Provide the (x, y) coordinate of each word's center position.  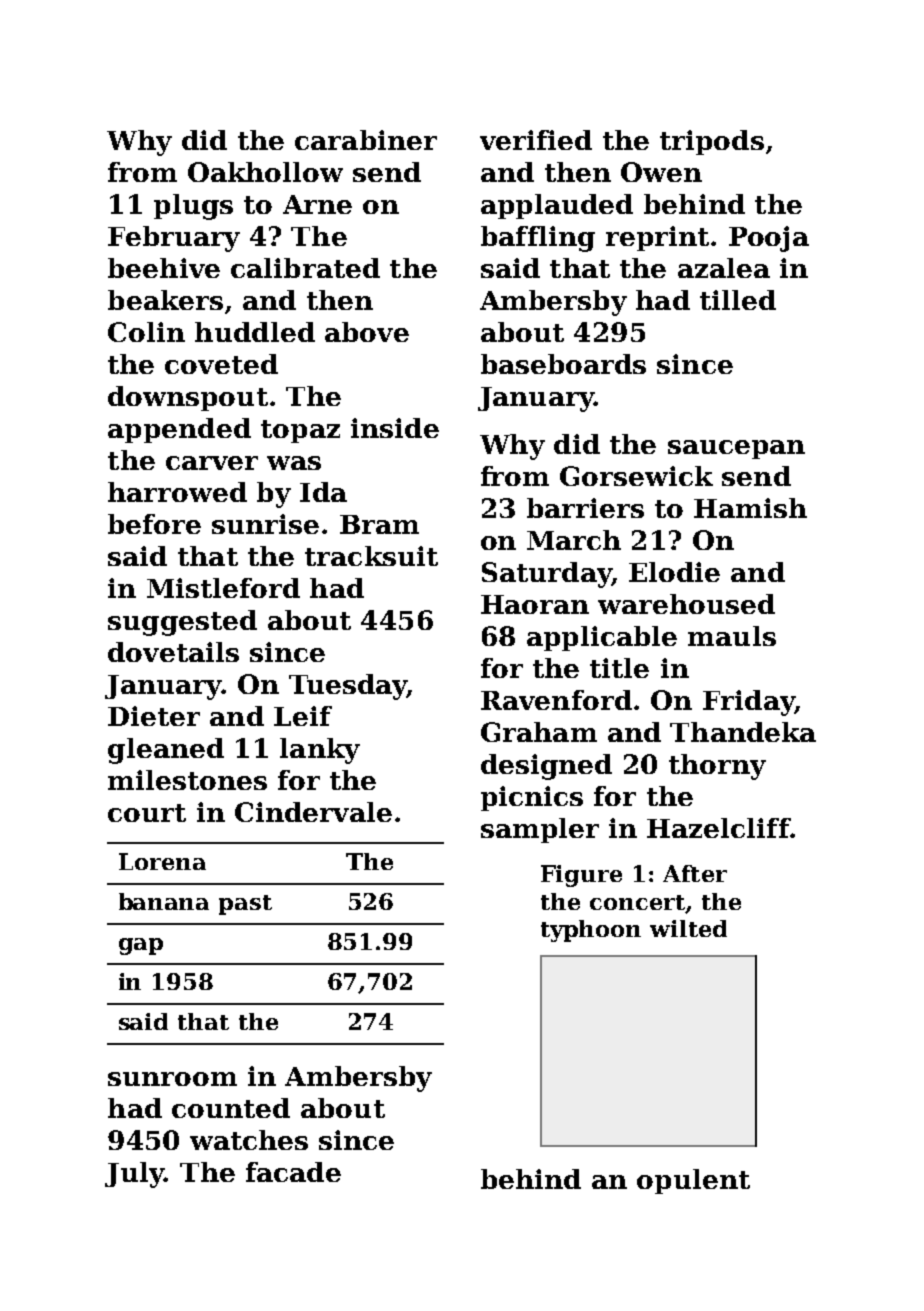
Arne (317, 204)
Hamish (750, 508)
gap (141, 946)
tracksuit (371, 556)
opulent (693, 1181)
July (134, 1175)
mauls (732, 636)
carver (212, 463)
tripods (712, 142)
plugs (193, 207)
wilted (688, 928)
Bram (379, 524)
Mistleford (223, 588)
